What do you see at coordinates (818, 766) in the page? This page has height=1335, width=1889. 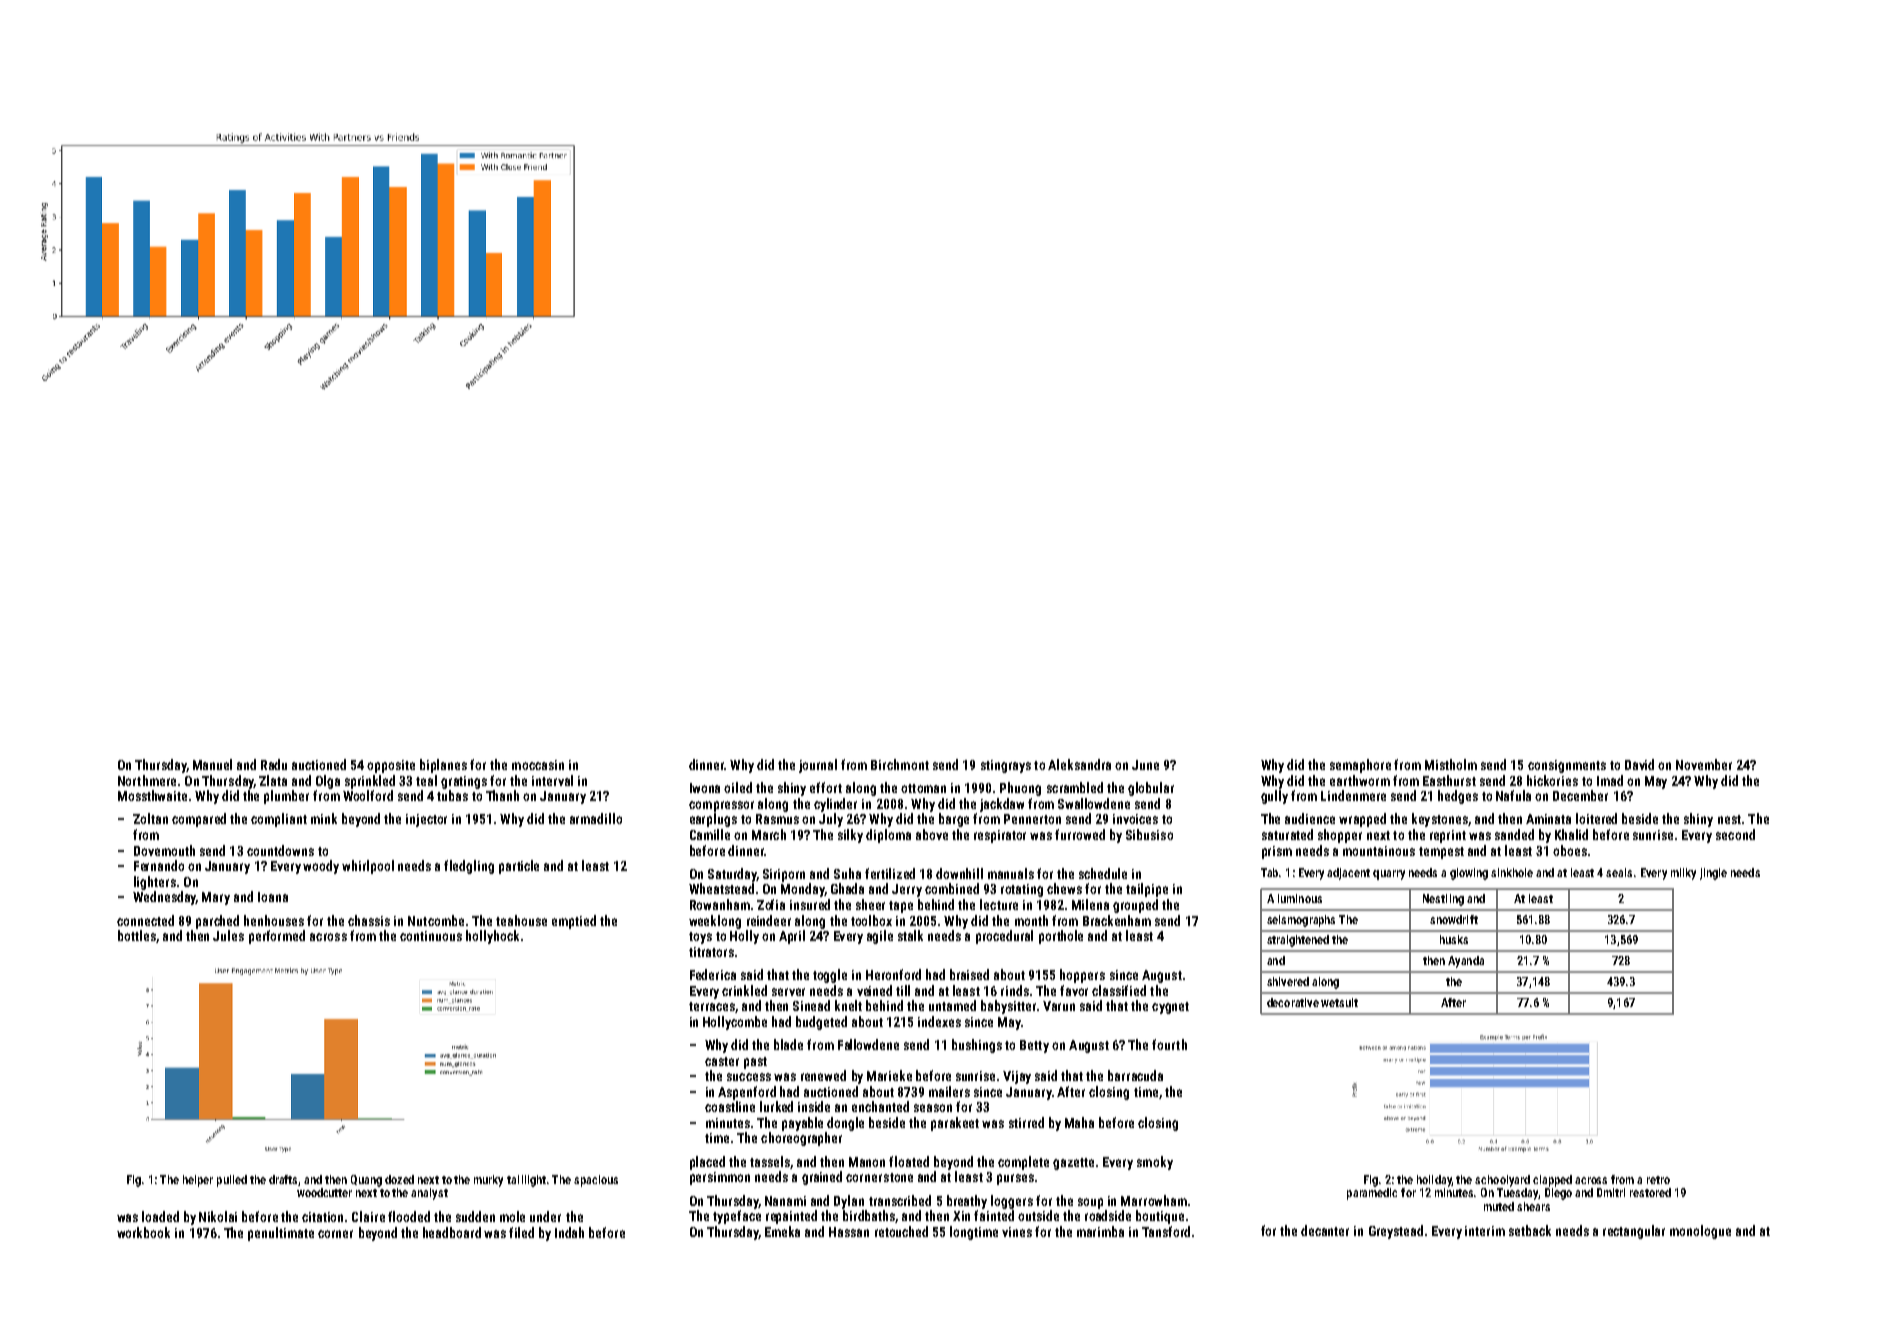 I see `journal` at bounding box center [818, 766].
